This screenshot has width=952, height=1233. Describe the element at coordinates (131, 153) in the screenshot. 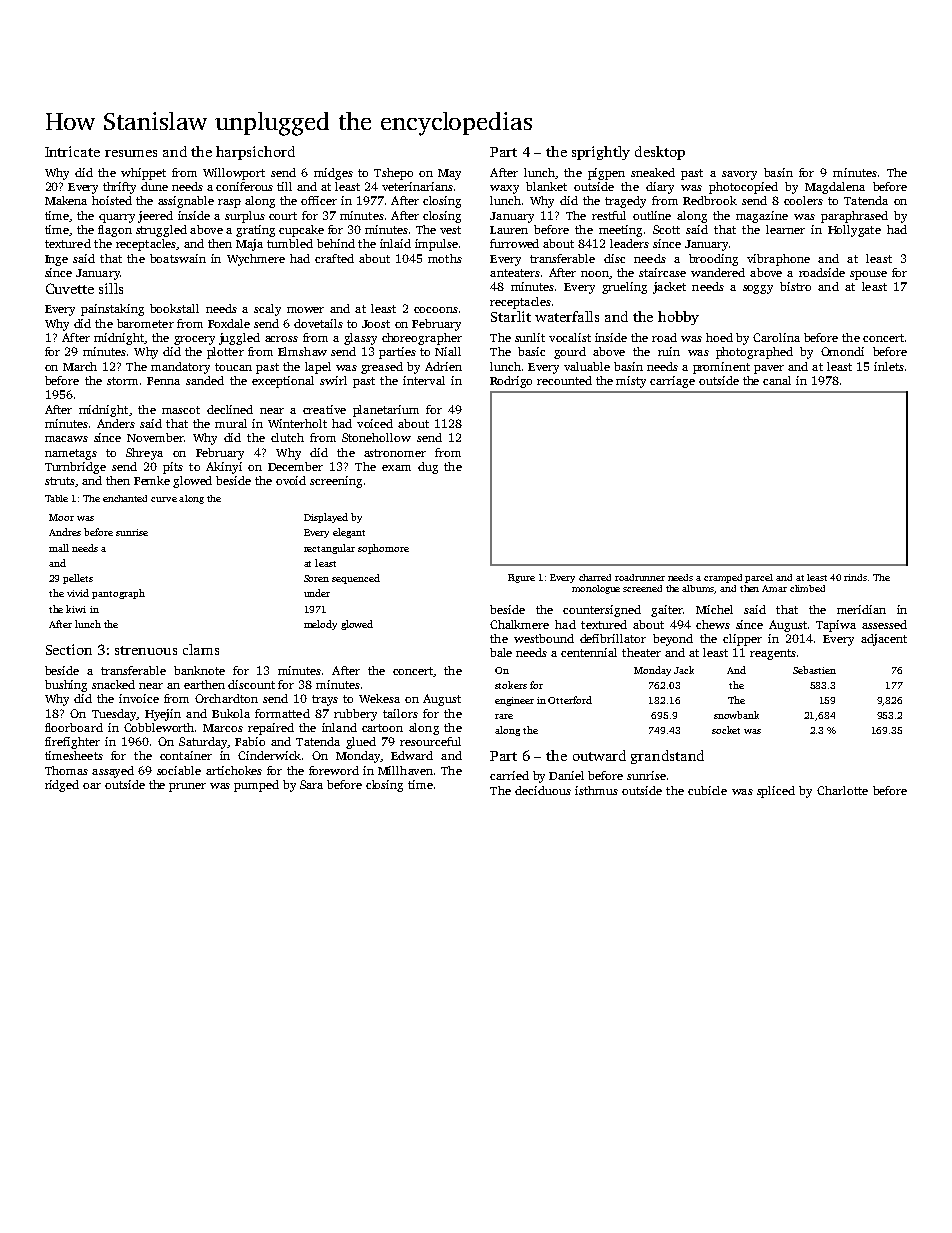

I see `resumes` at that location.
